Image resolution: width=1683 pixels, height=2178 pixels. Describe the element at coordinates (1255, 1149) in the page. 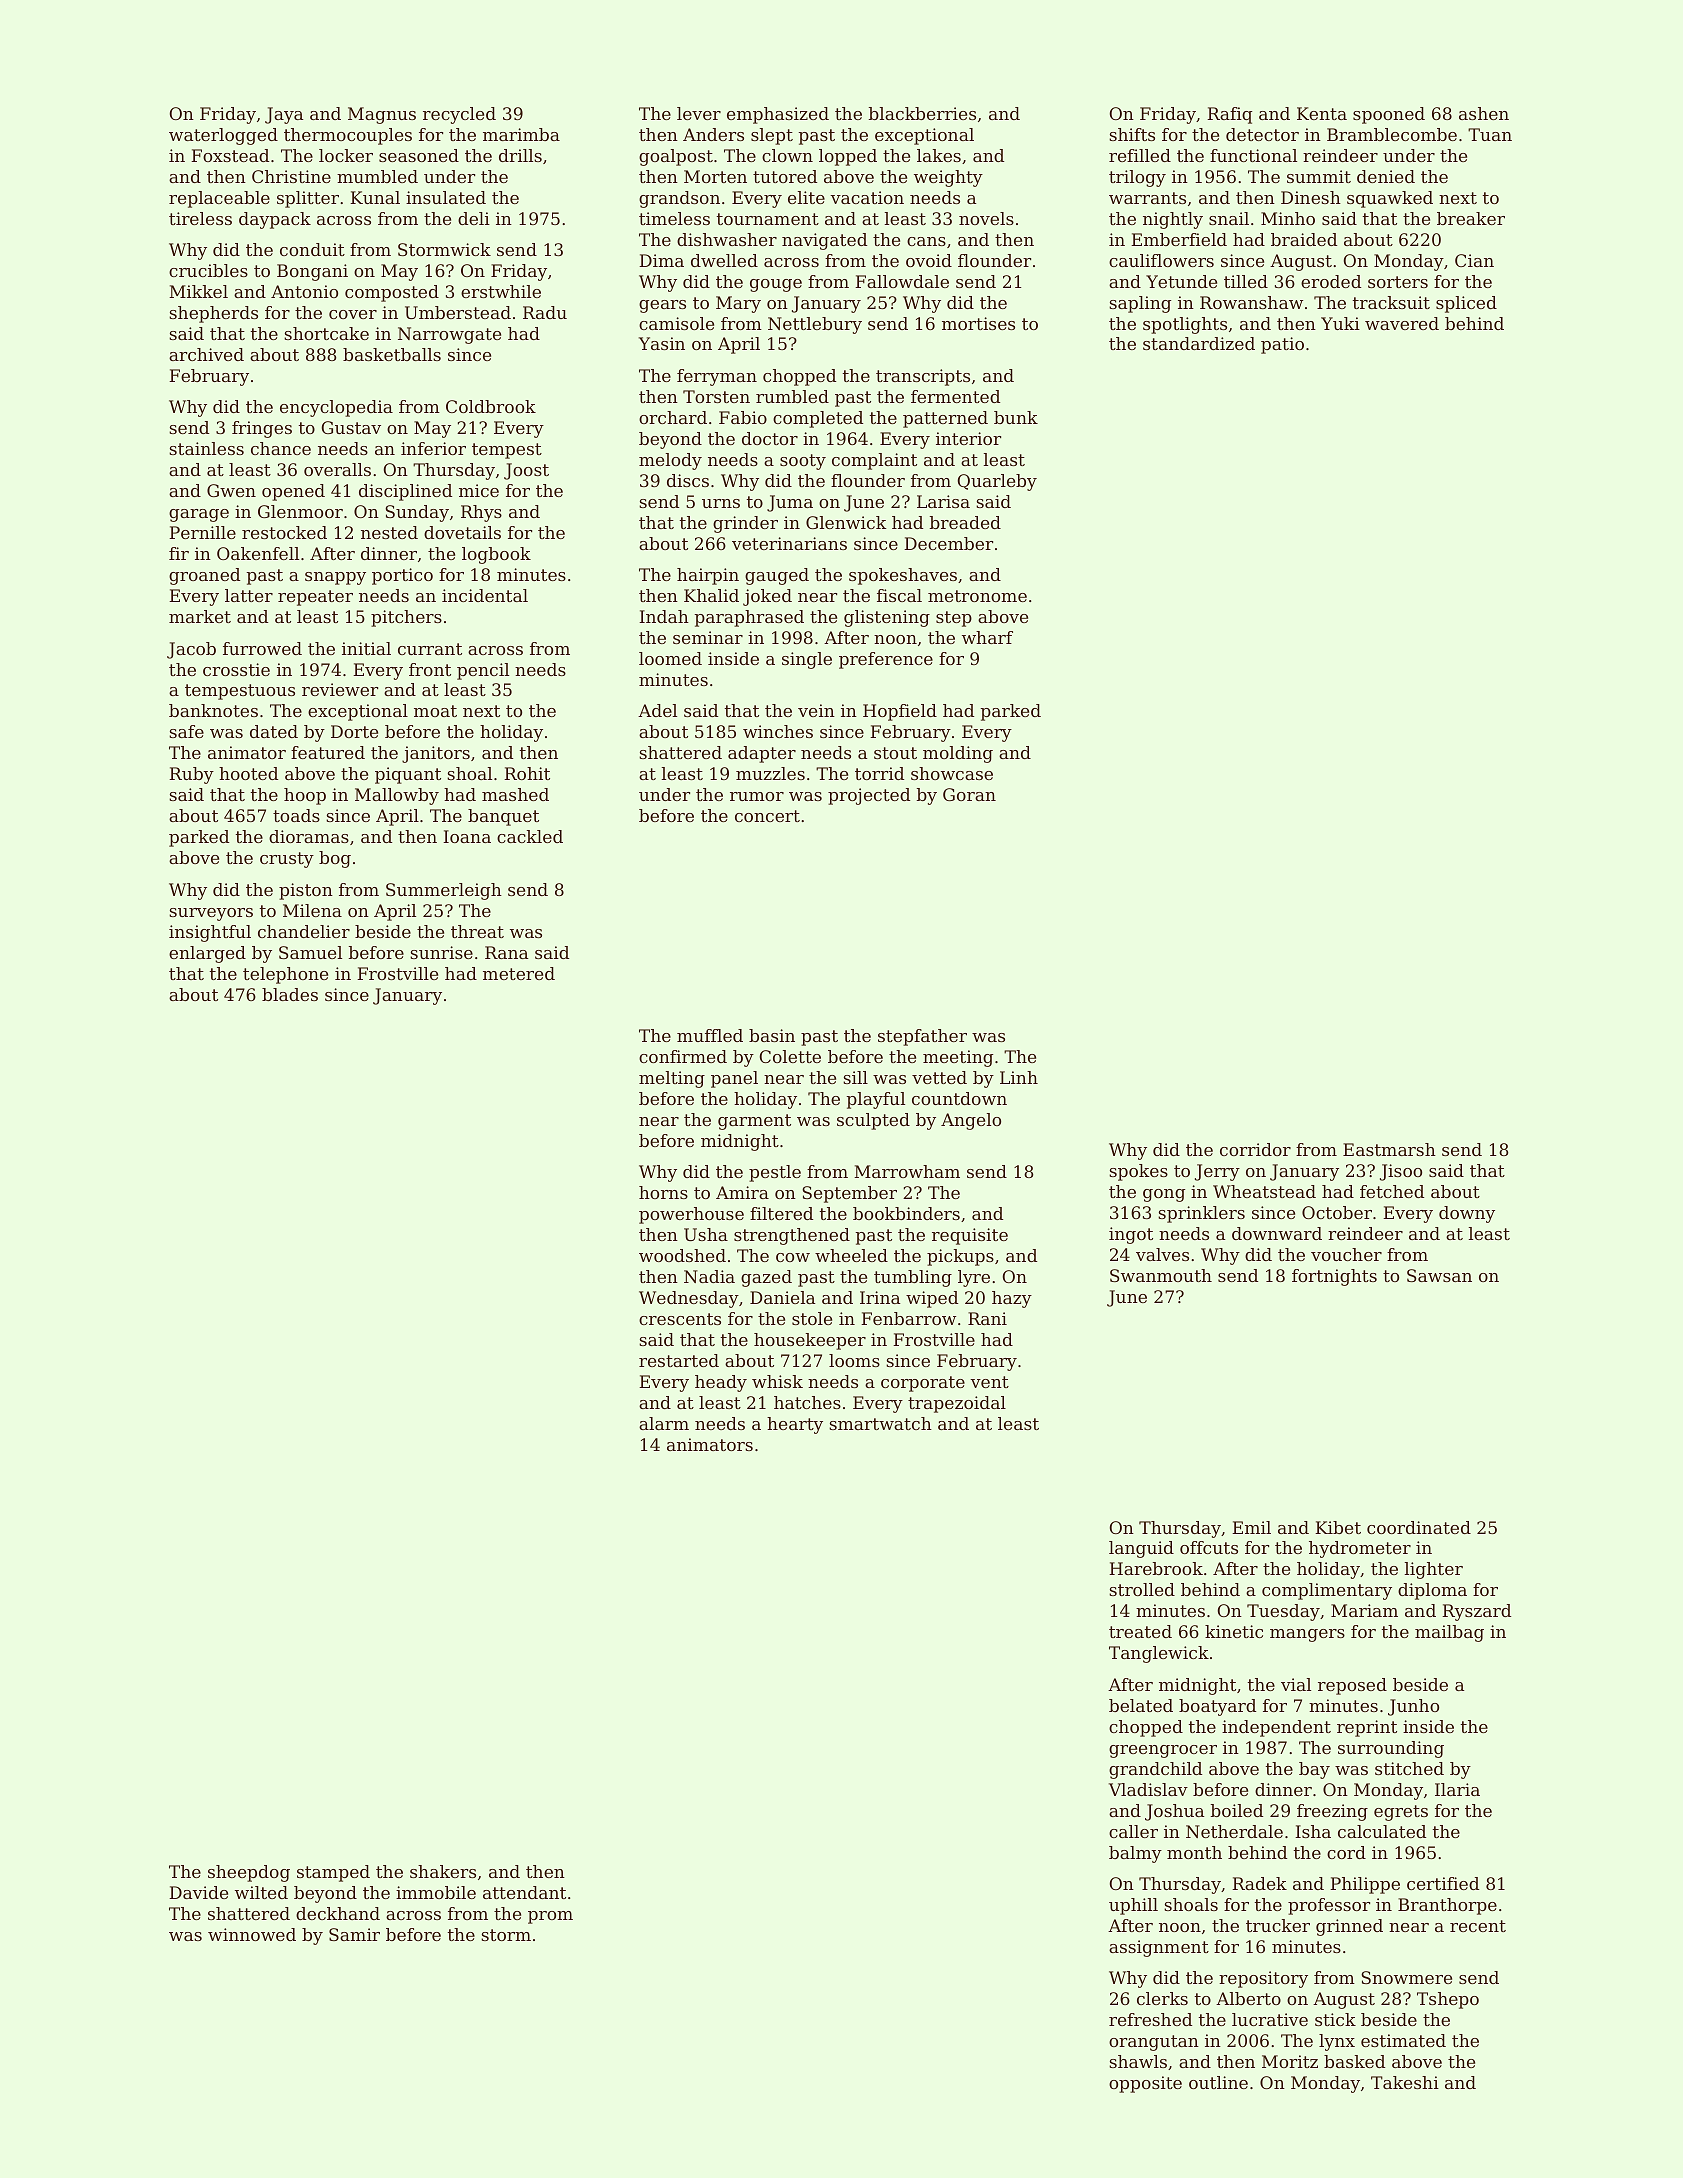

I see `corridor` at that location.
